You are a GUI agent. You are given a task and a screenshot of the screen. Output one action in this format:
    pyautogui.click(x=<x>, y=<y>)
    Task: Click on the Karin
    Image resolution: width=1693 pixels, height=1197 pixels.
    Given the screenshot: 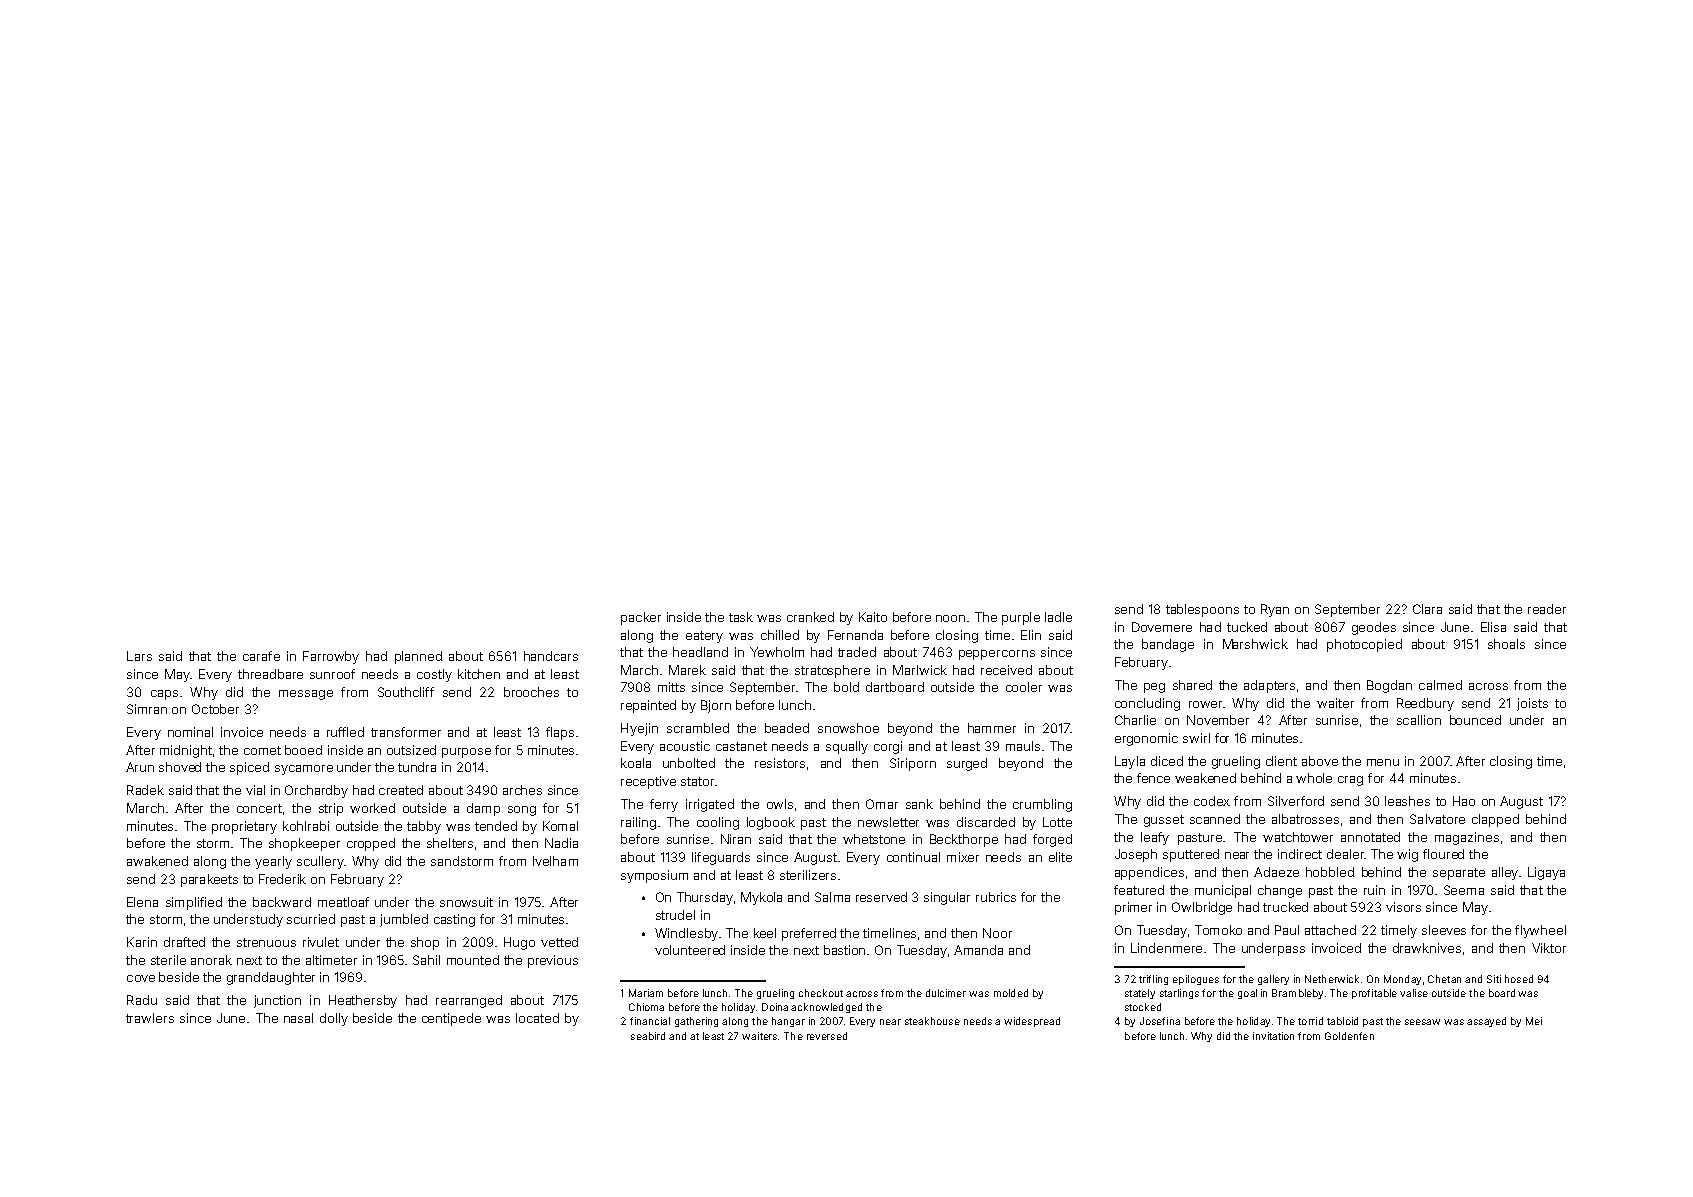 What is the action you would take?
    pyautogui.click(x=142, y=942)
